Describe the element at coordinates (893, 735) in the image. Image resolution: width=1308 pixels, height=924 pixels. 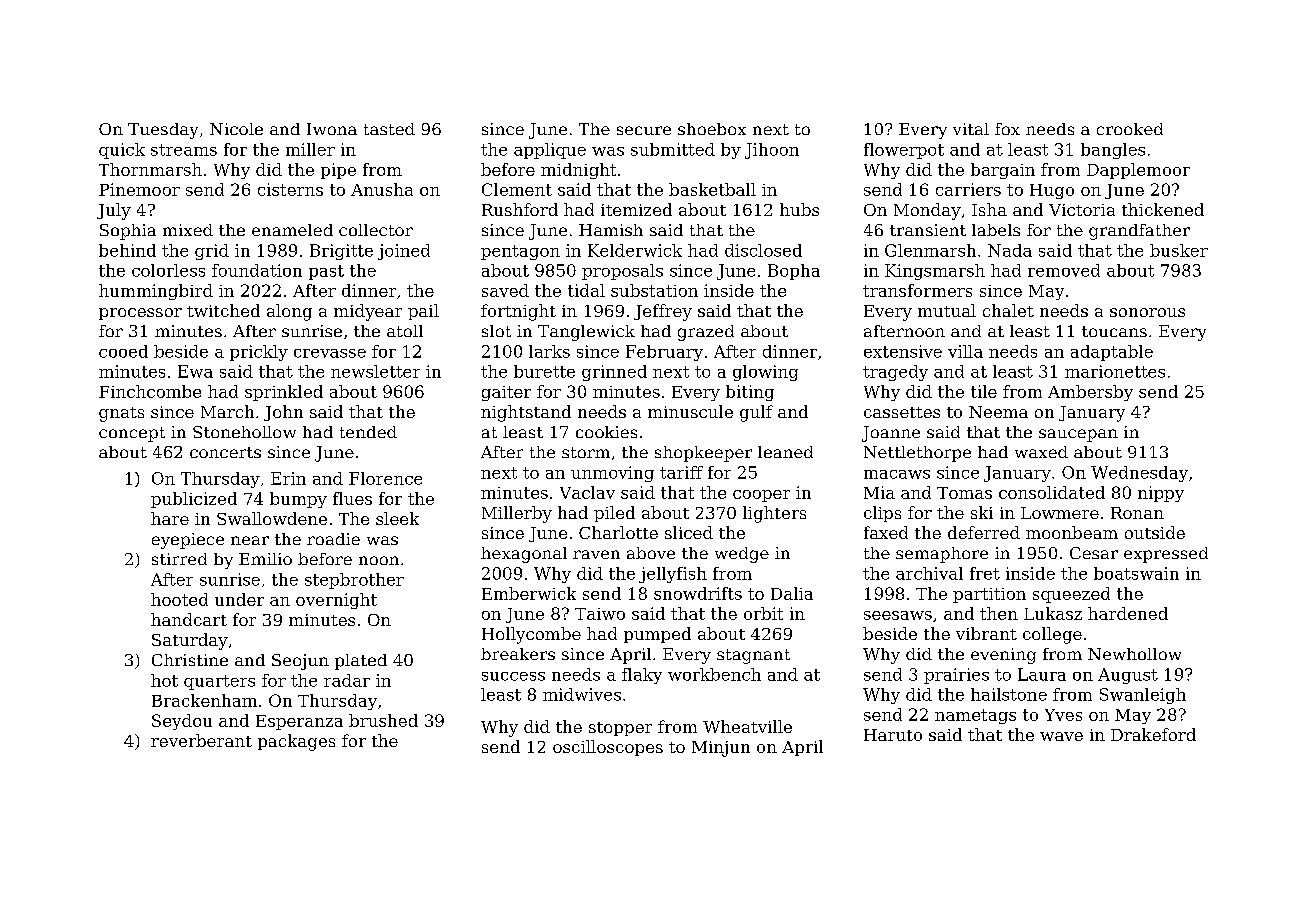
I see `Haruto` at that location.
